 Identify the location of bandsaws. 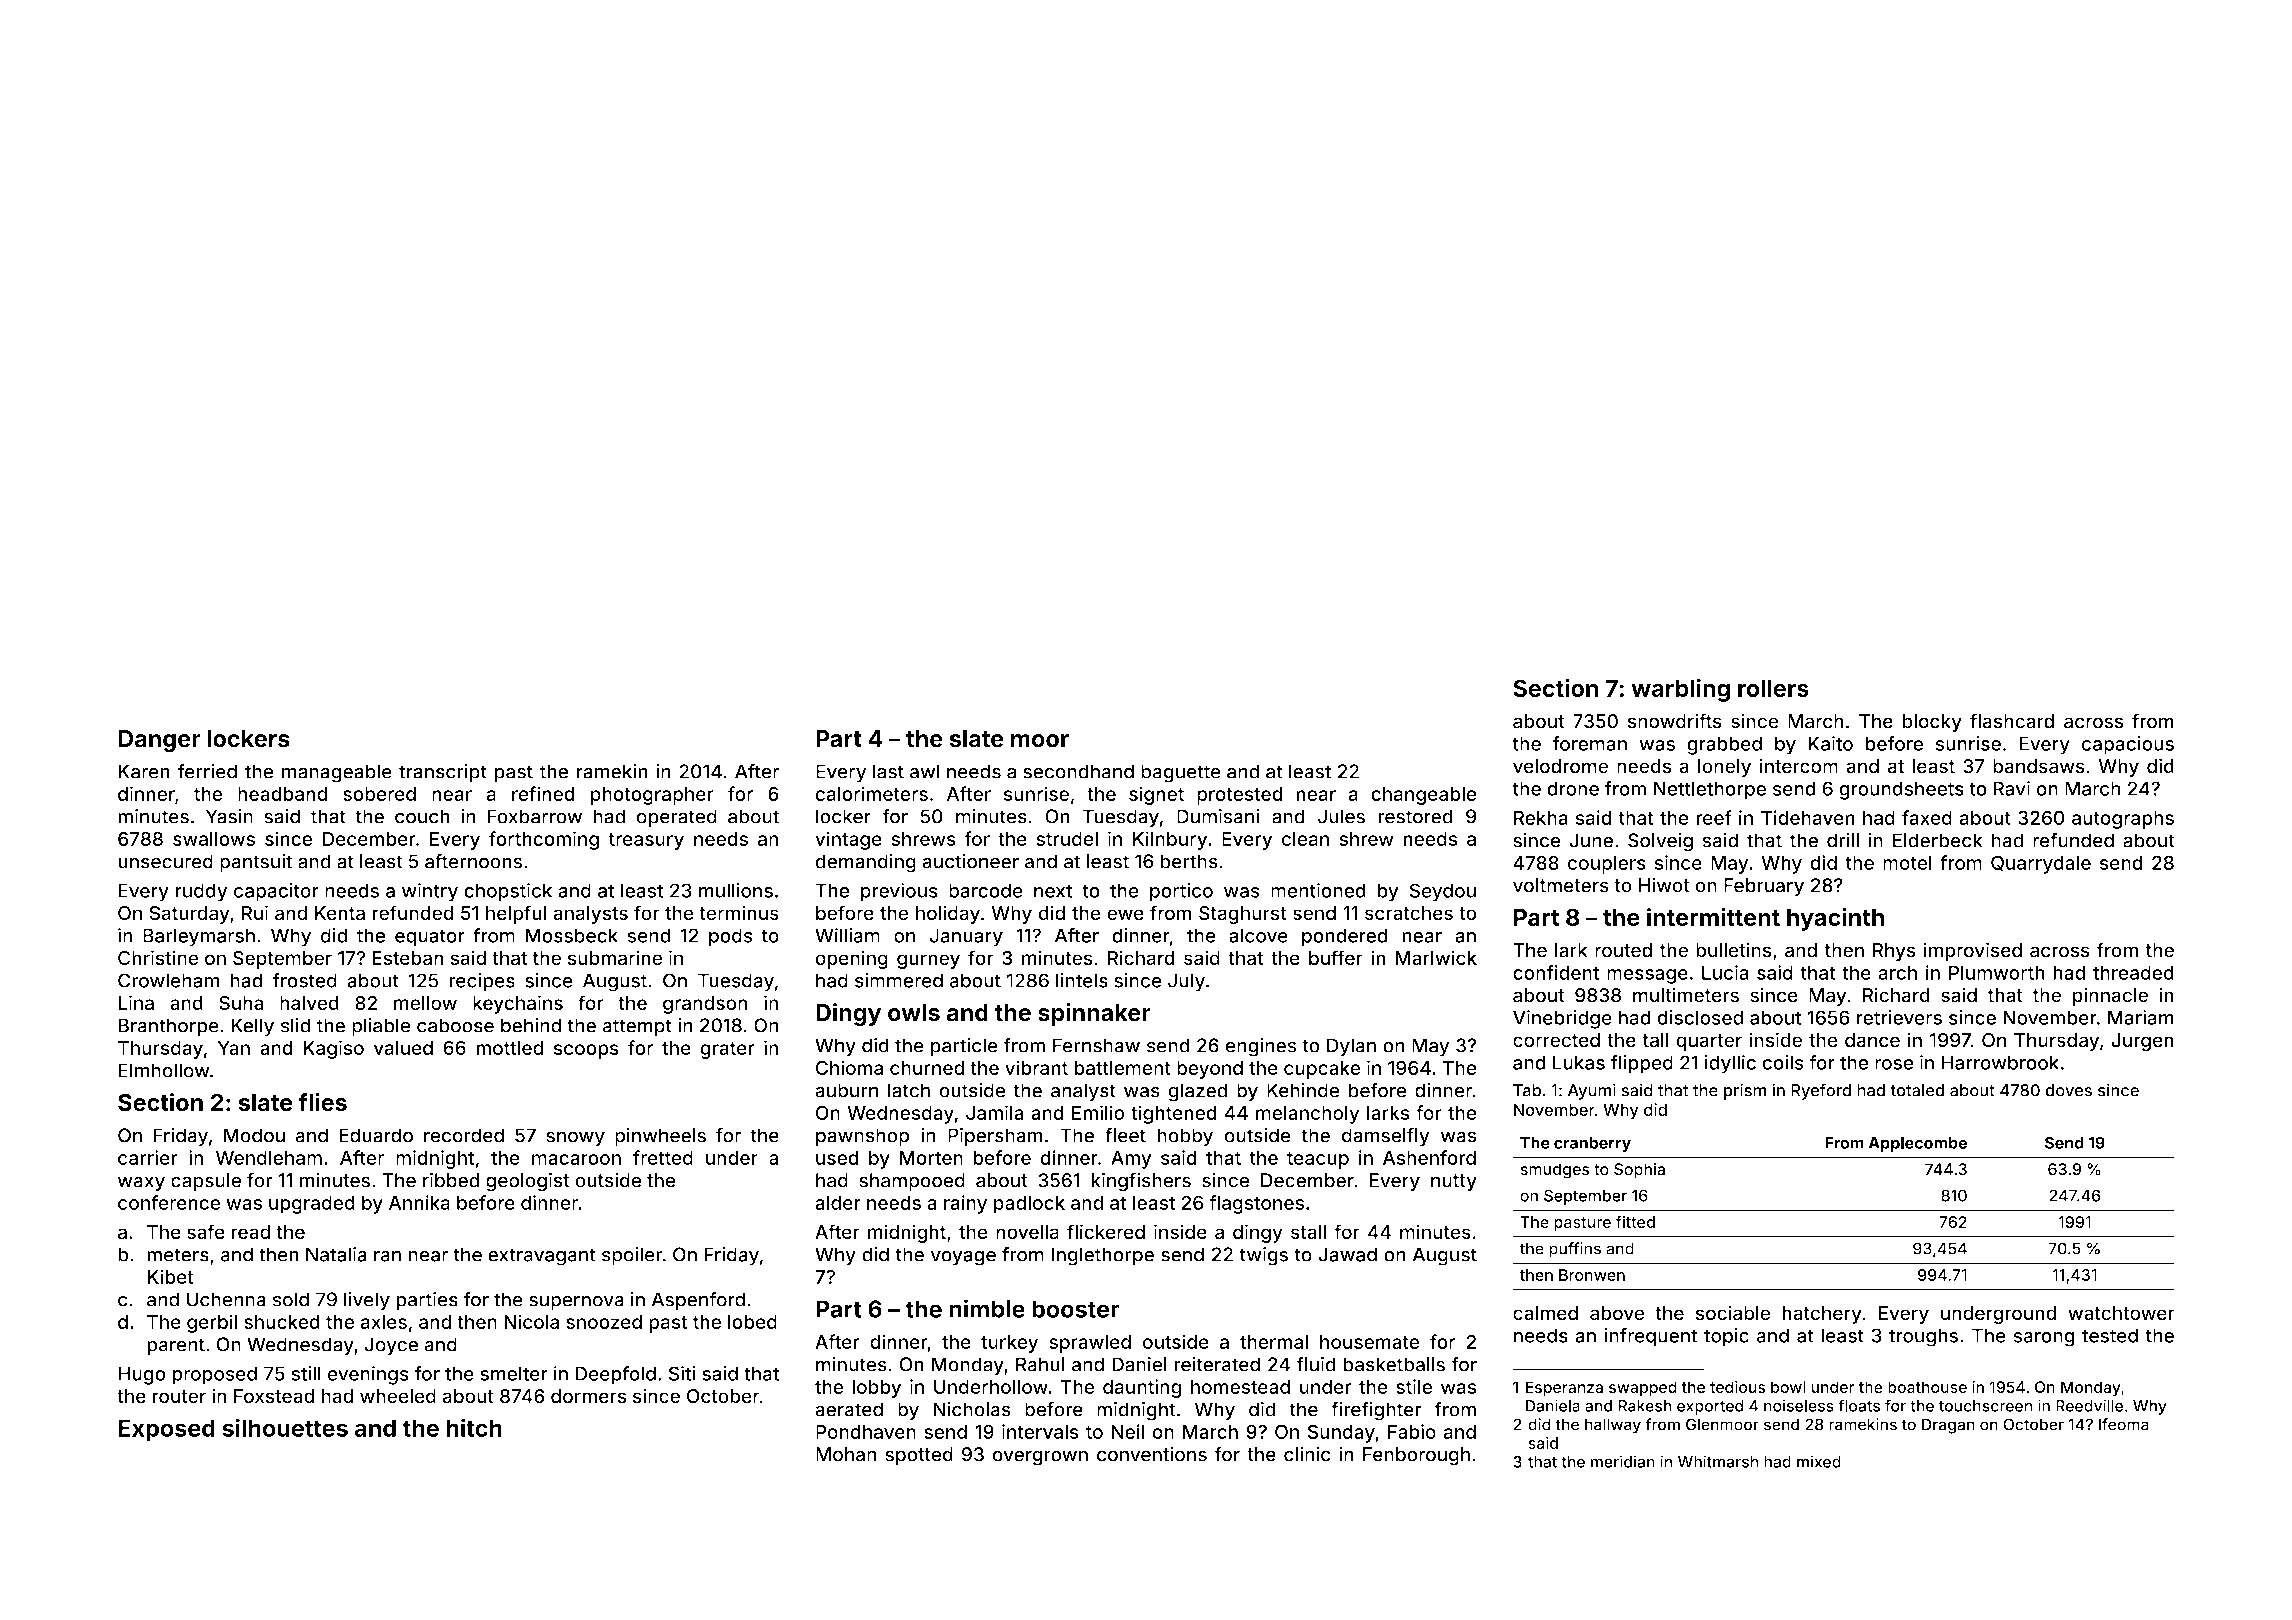
(2039, 766).
